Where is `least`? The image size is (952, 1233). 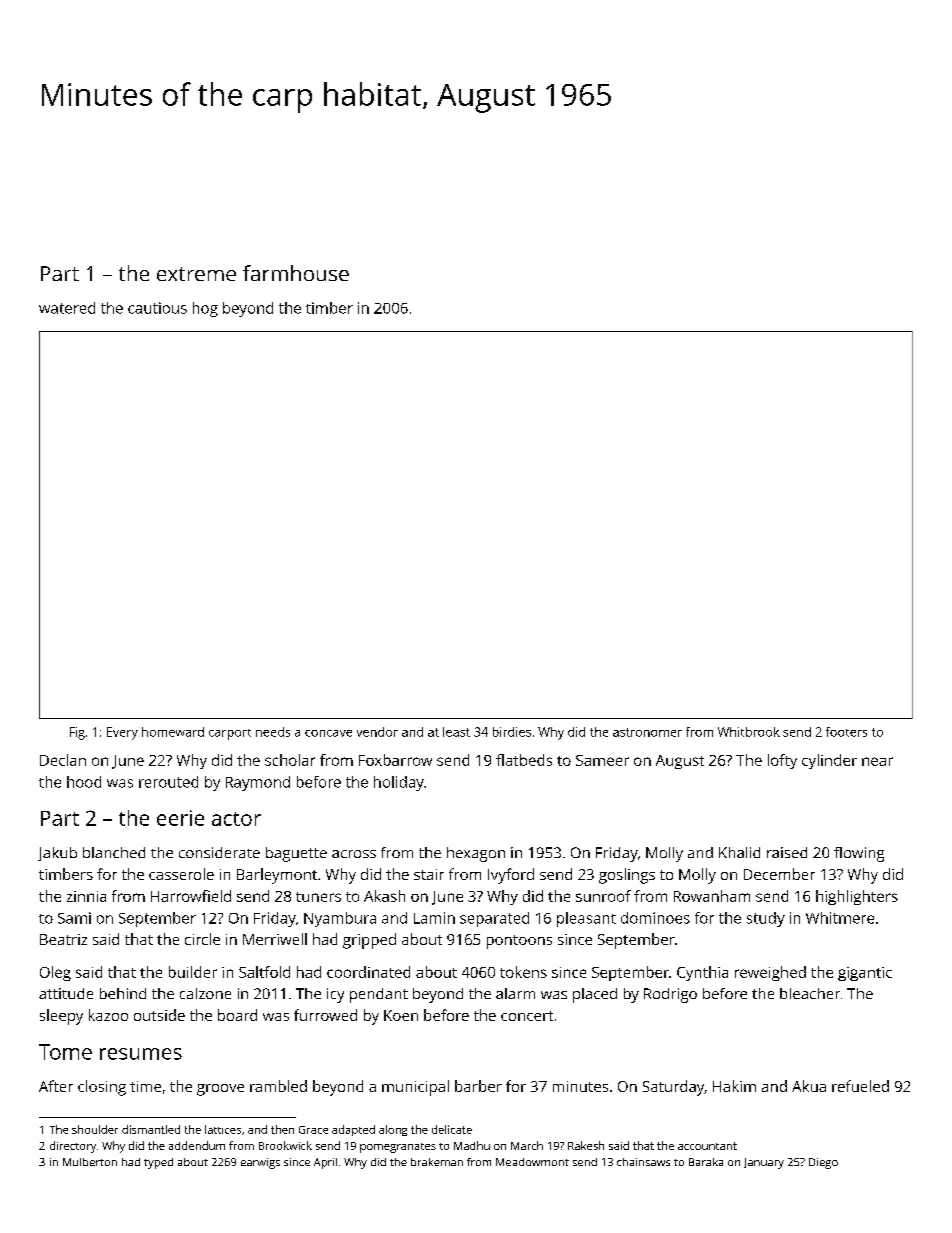
least is located at coordinates (456, 732).
